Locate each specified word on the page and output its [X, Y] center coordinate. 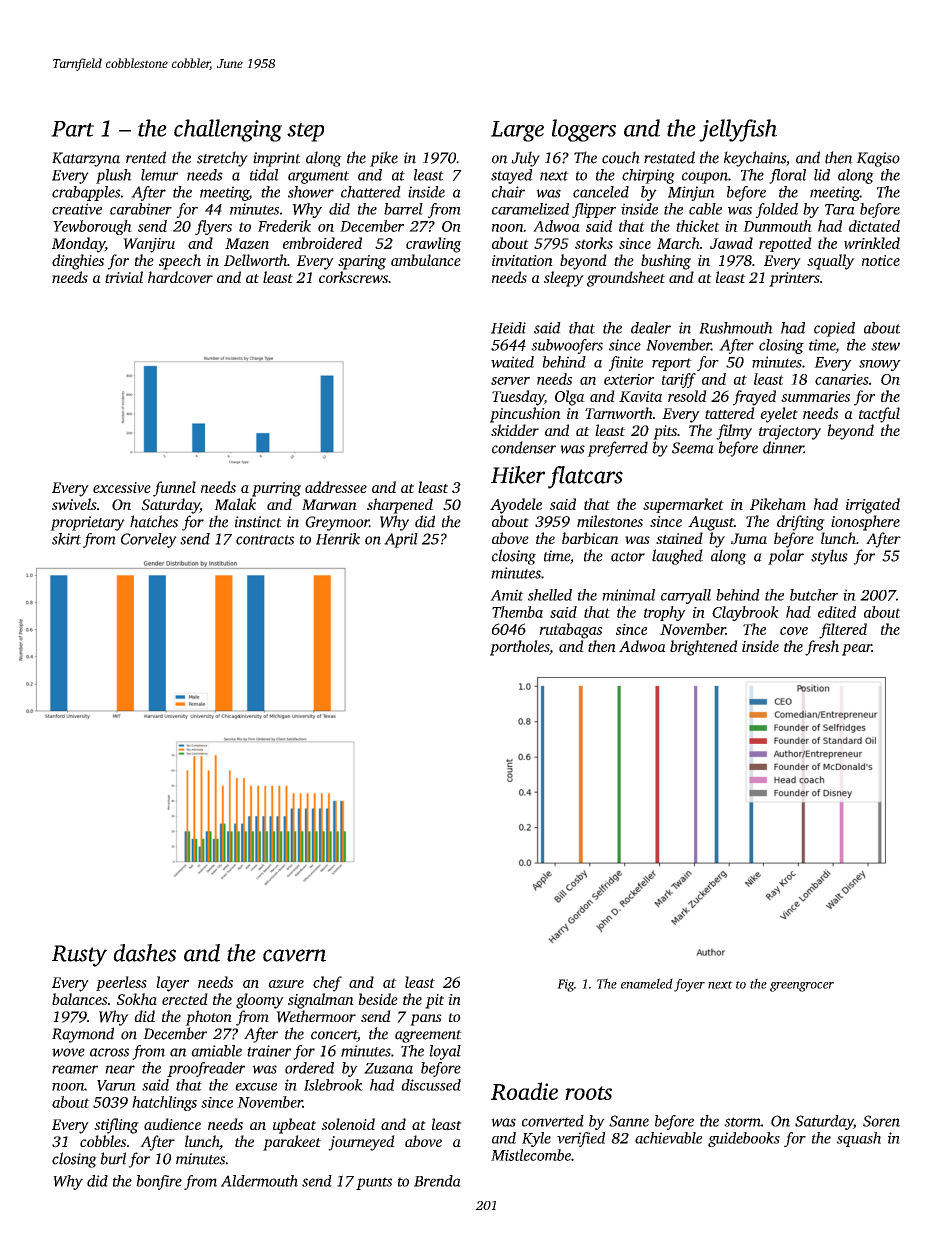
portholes [519, 648]
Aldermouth [259, 1181]
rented [146, 157]
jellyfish [738, 130]
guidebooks [744, 1139]
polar [786, 557]
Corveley [149, 540]
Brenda [437, 1181]
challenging [228, 130]
